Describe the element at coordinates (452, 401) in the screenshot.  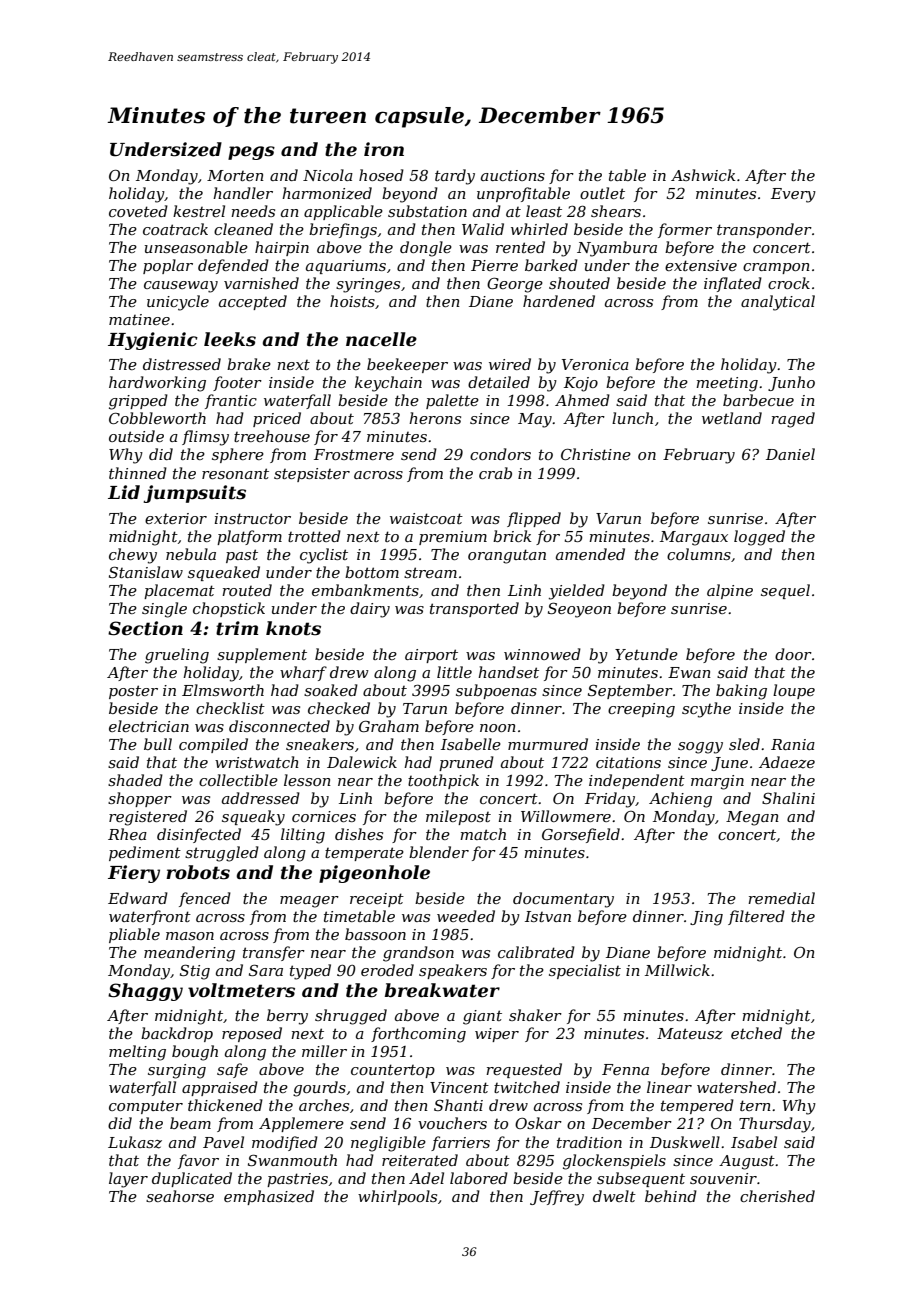
I see `palette` at that location.
